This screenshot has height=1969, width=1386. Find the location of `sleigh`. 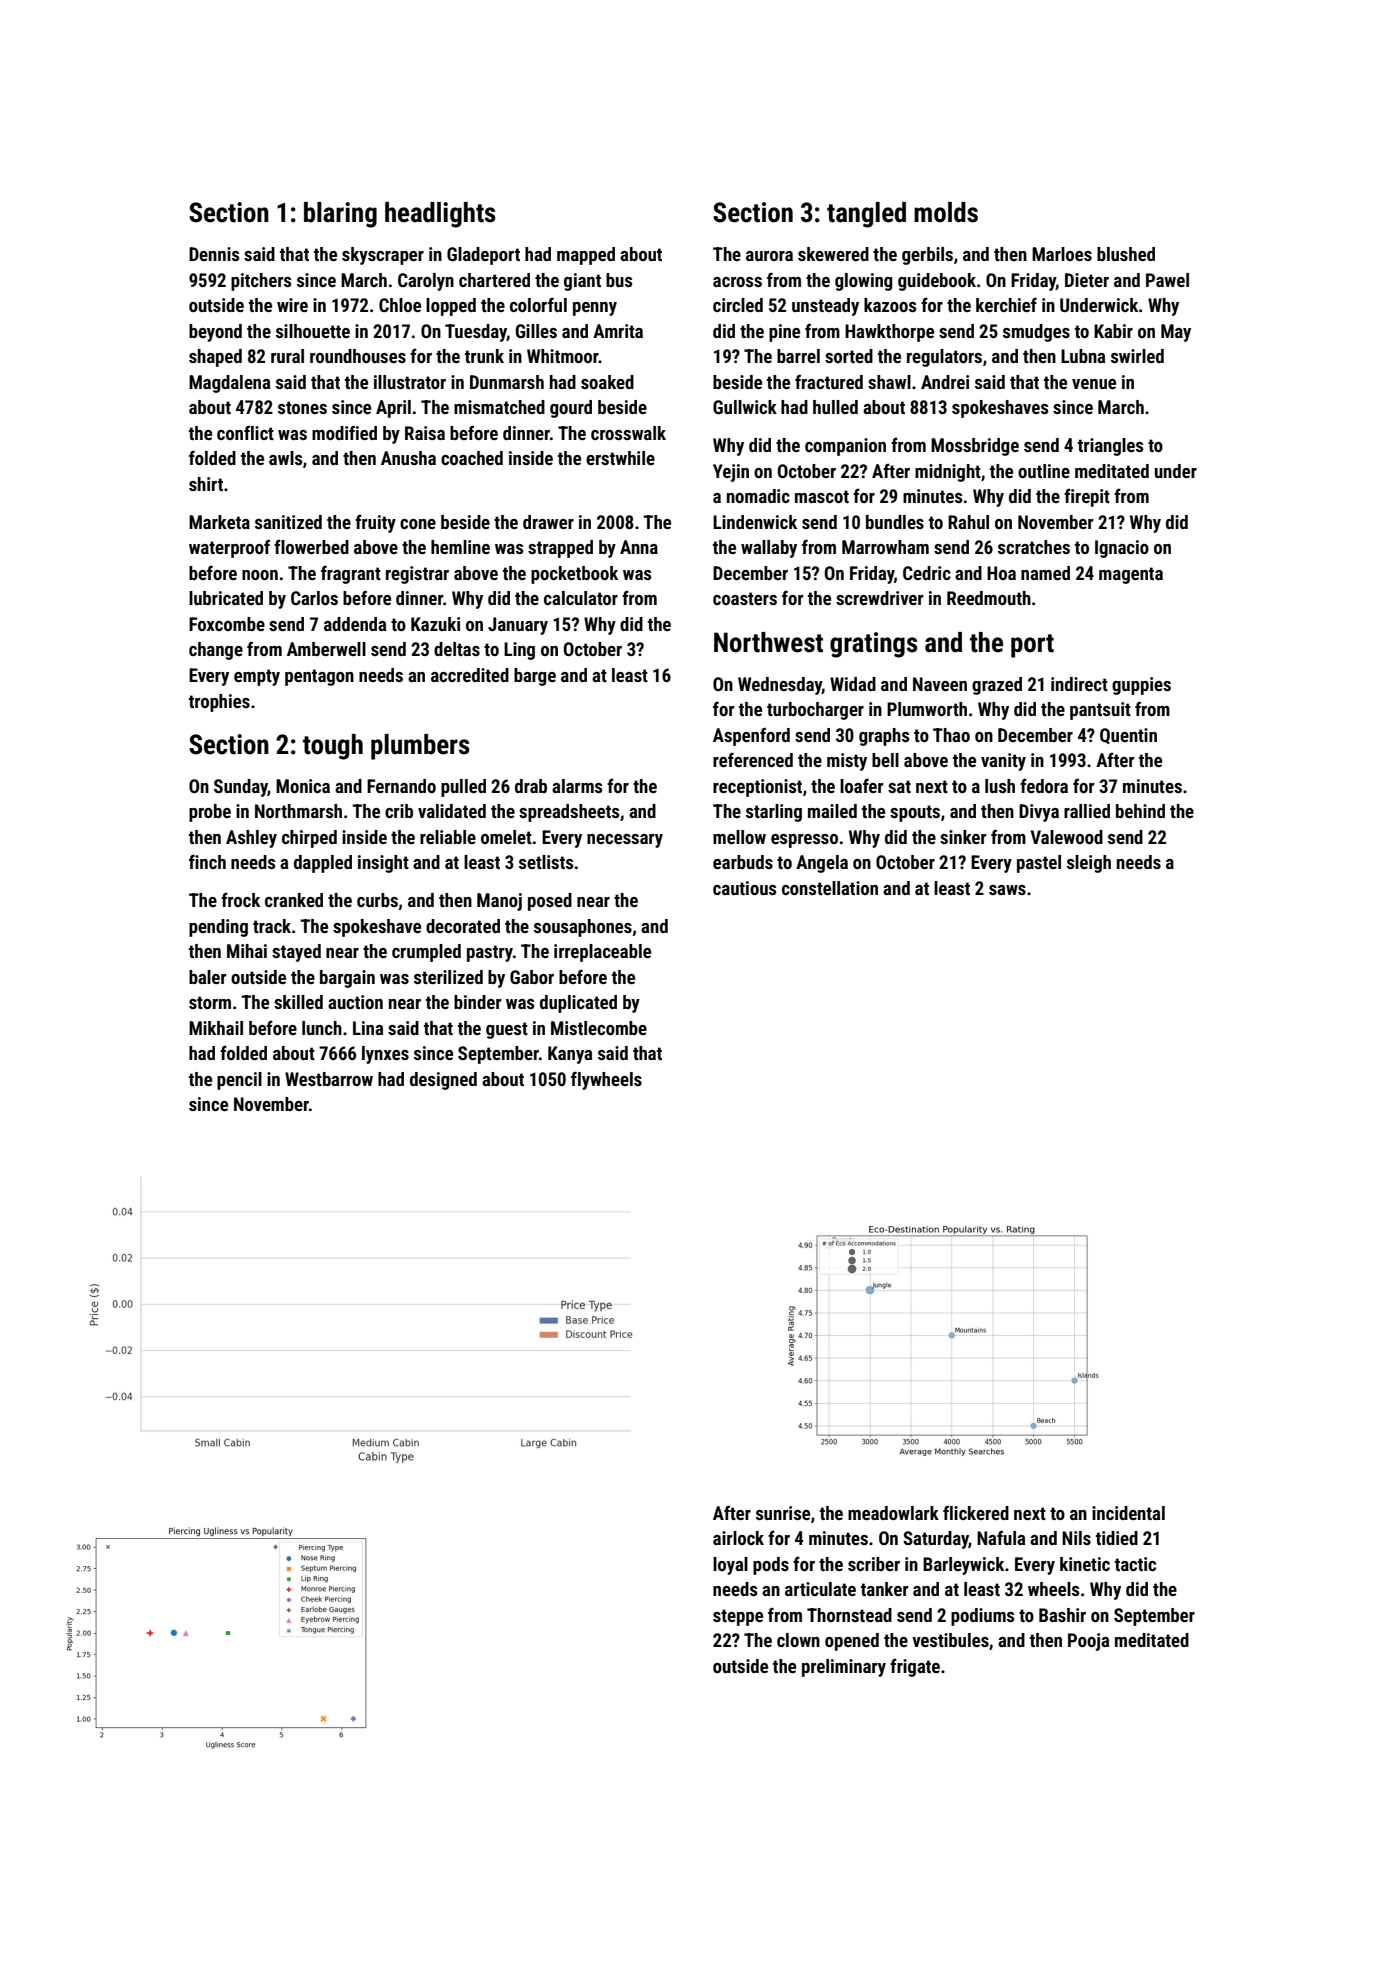

sleigh is located at coordinates (1089, 864).
